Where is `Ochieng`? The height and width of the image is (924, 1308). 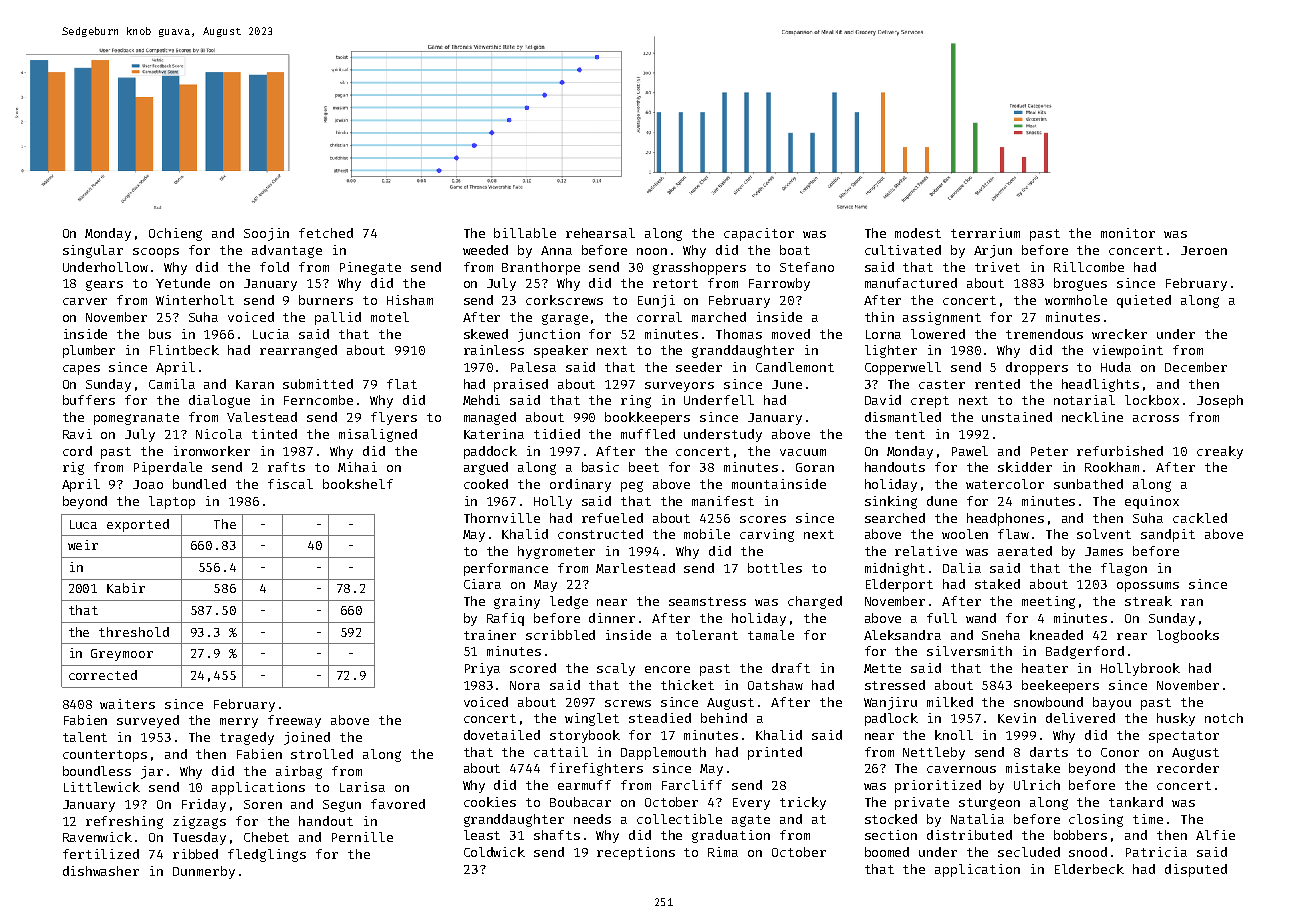 Ochieng is located at coordinates (175, 234).
